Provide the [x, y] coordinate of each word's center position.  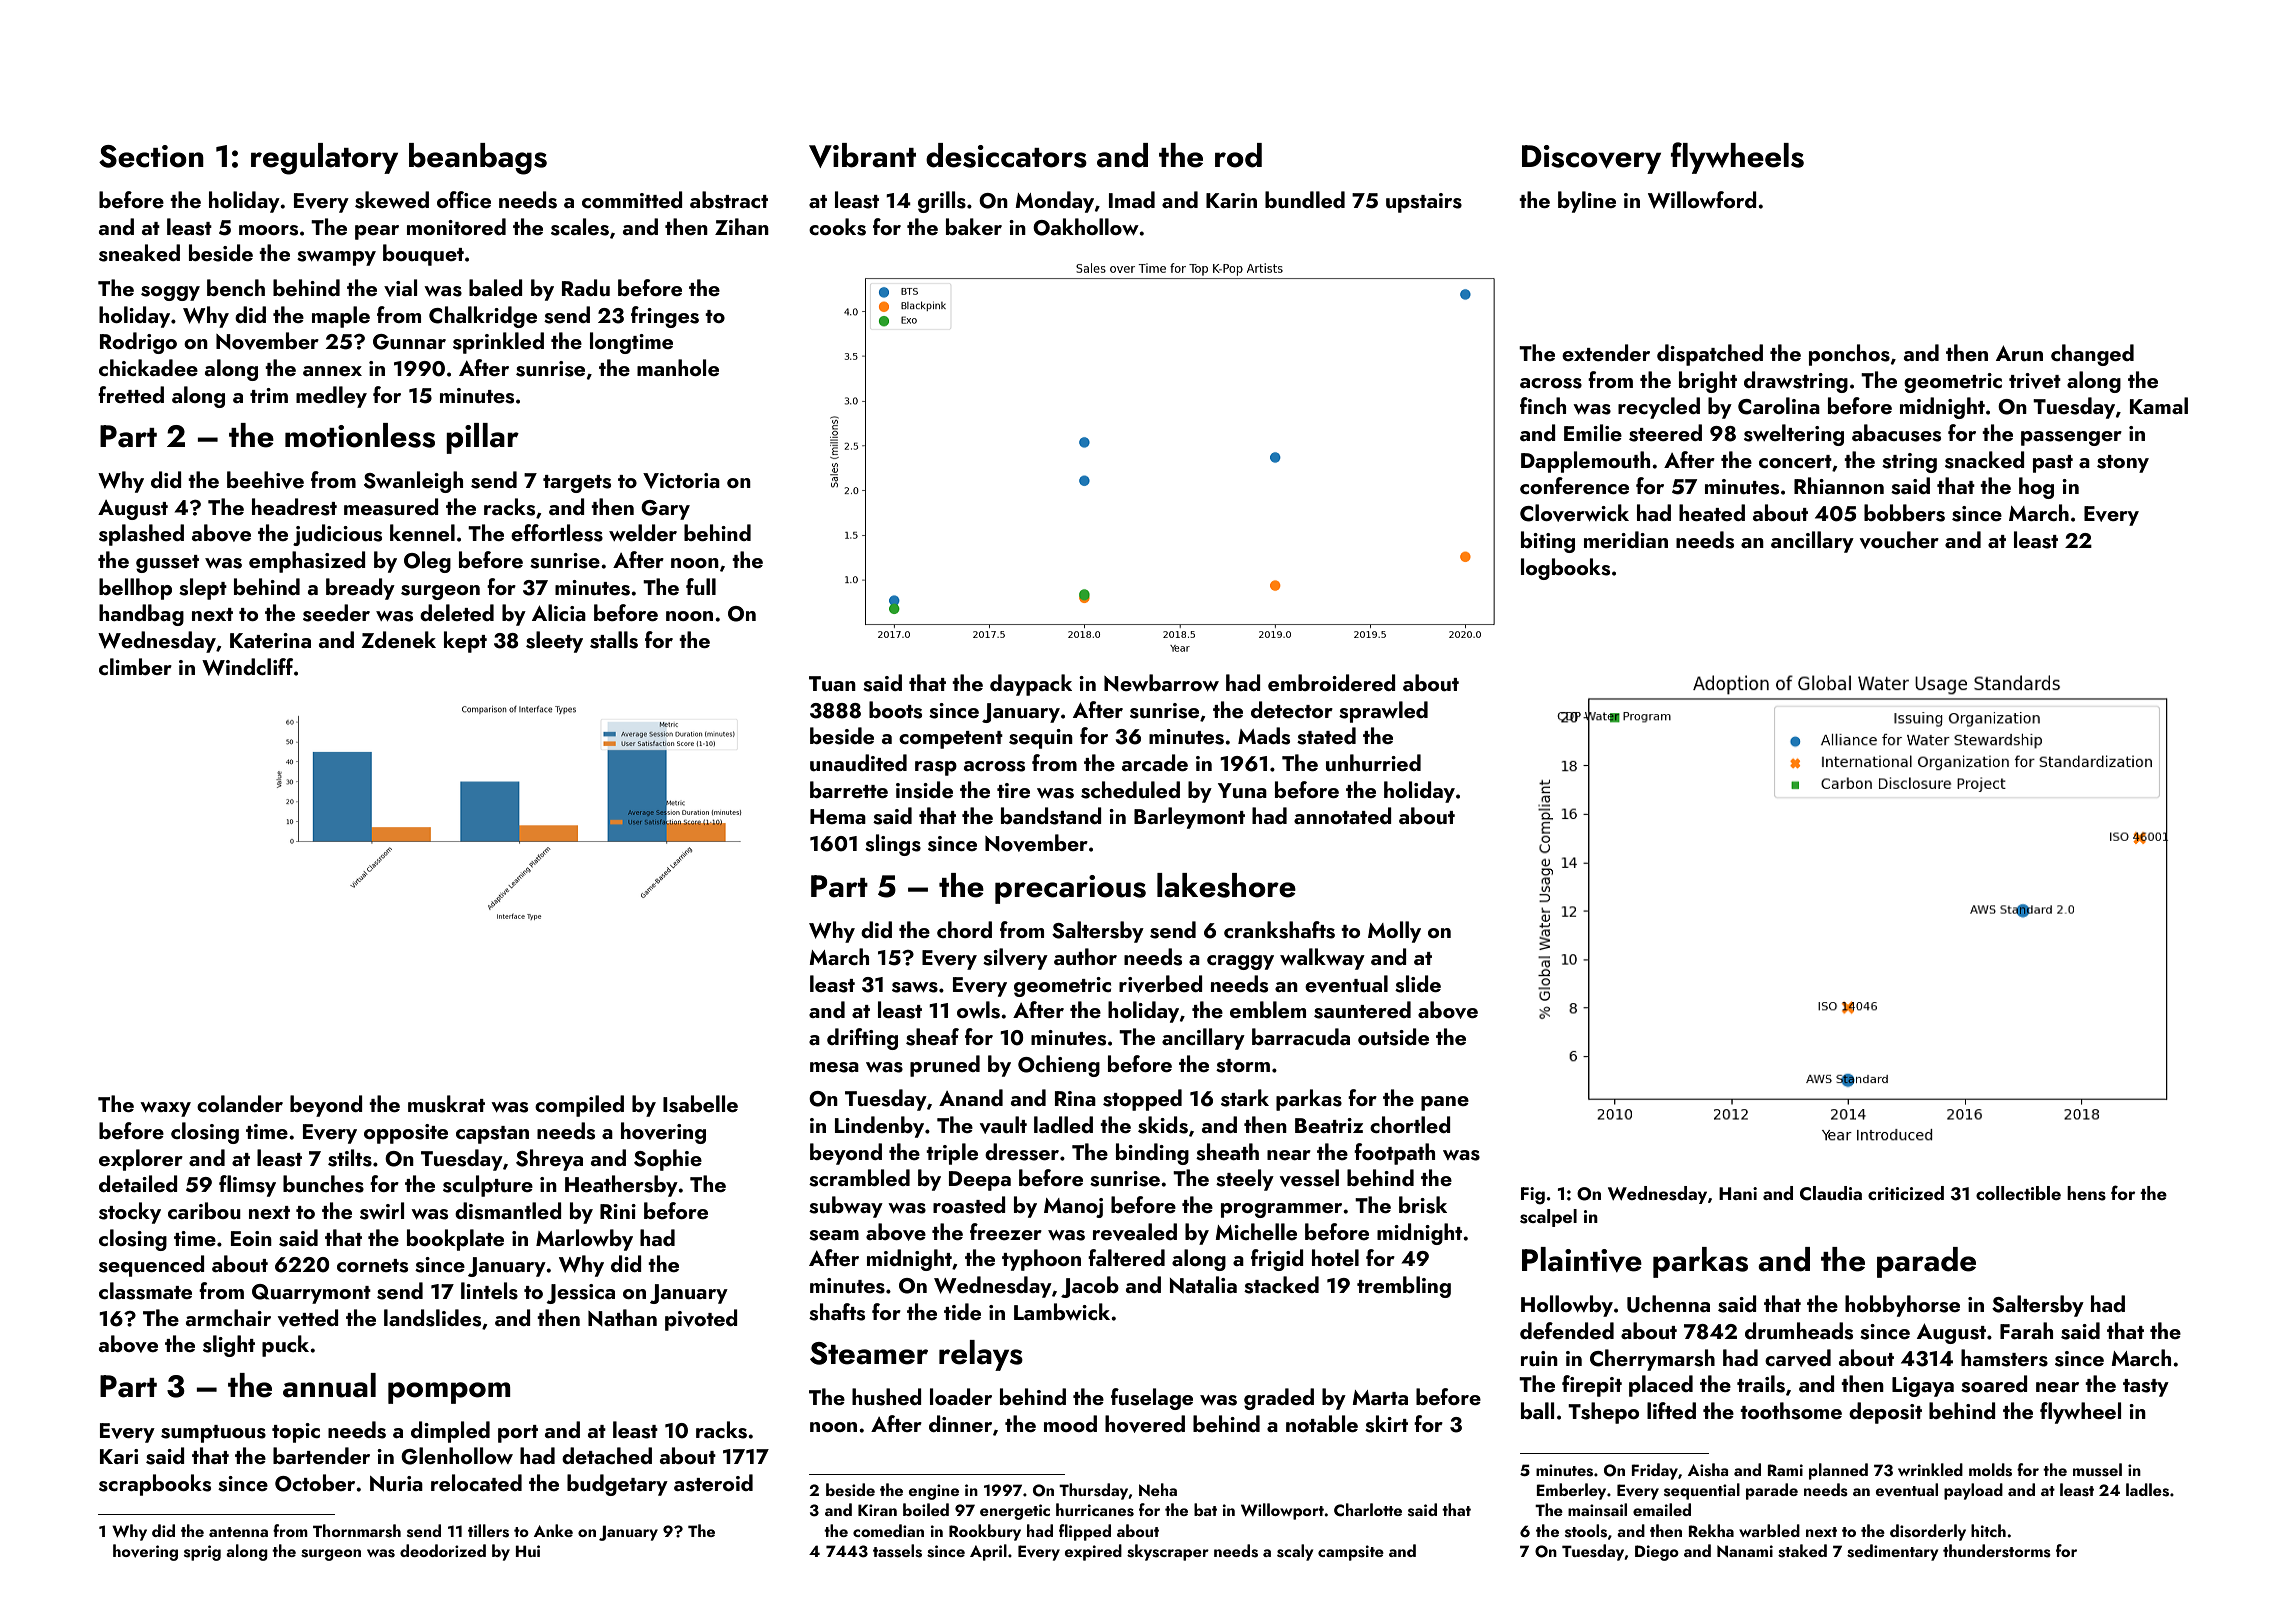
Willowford [1702, 200]
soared [1994, 1384]
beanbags [478, 159]
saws [915, 987]
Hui [528, 1551]
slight [229, 1346]
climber [135, 666]
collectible [2018, 1193]
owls [978, 1010]
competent [951, 740]
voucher [1899, 540]
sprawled [1383, 712]
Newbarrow [1161, 682]
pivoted [701, 1320]
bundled [1305, 199]
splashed [141, 535]
